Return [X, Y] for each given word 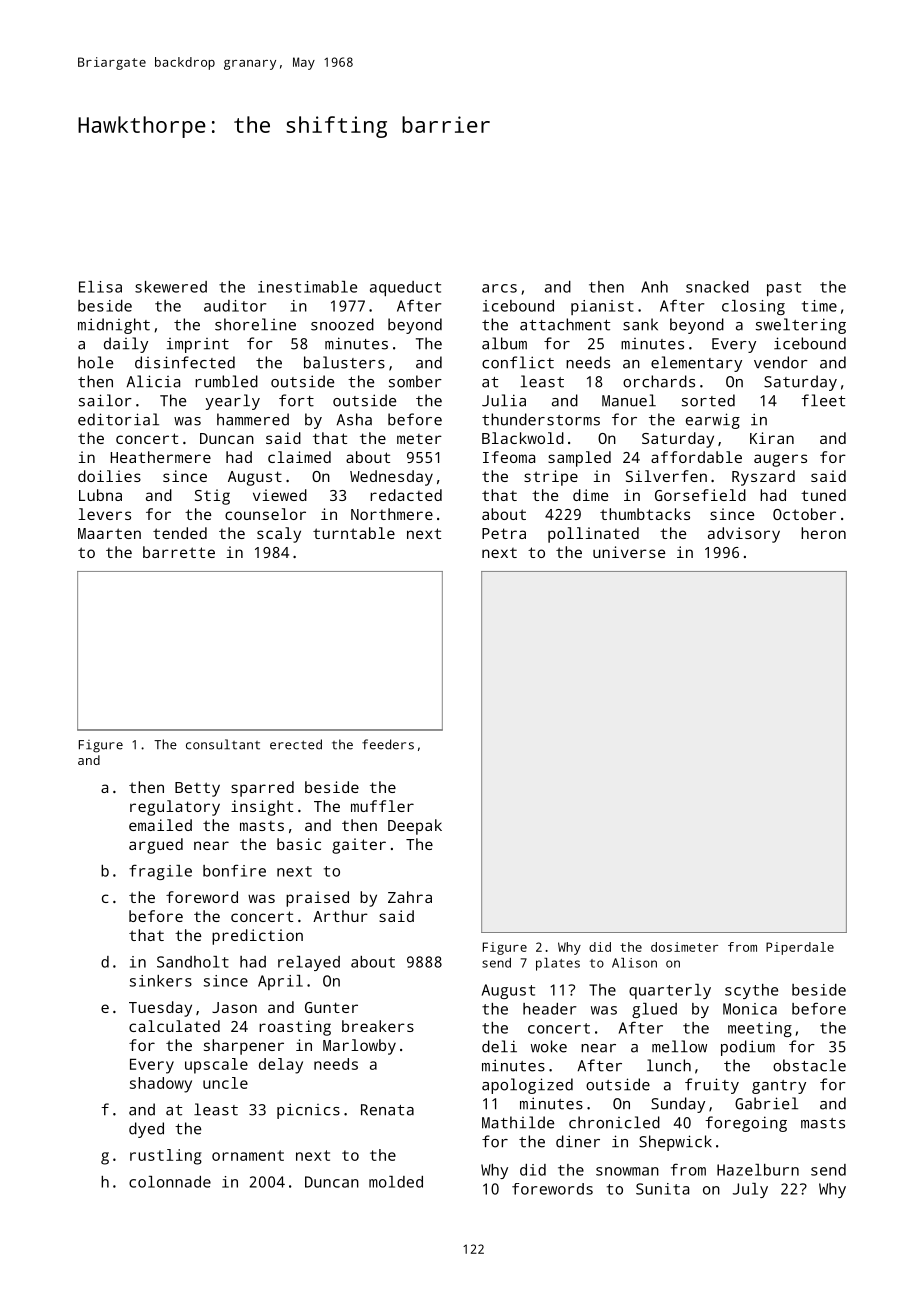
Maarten [109, 533]
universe [629, 552]
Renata [387, 1110]
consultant [223, 744]
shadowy [161, 1085]
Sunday [678, 1105]
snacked [717, 287]
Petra [504, 533]
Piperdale [800, 948]
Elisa [100, 287]
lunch [669, 1065]
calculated [174, 1026]
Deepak [415, 827]
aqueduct [405, 288]
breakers [378, 1026]
